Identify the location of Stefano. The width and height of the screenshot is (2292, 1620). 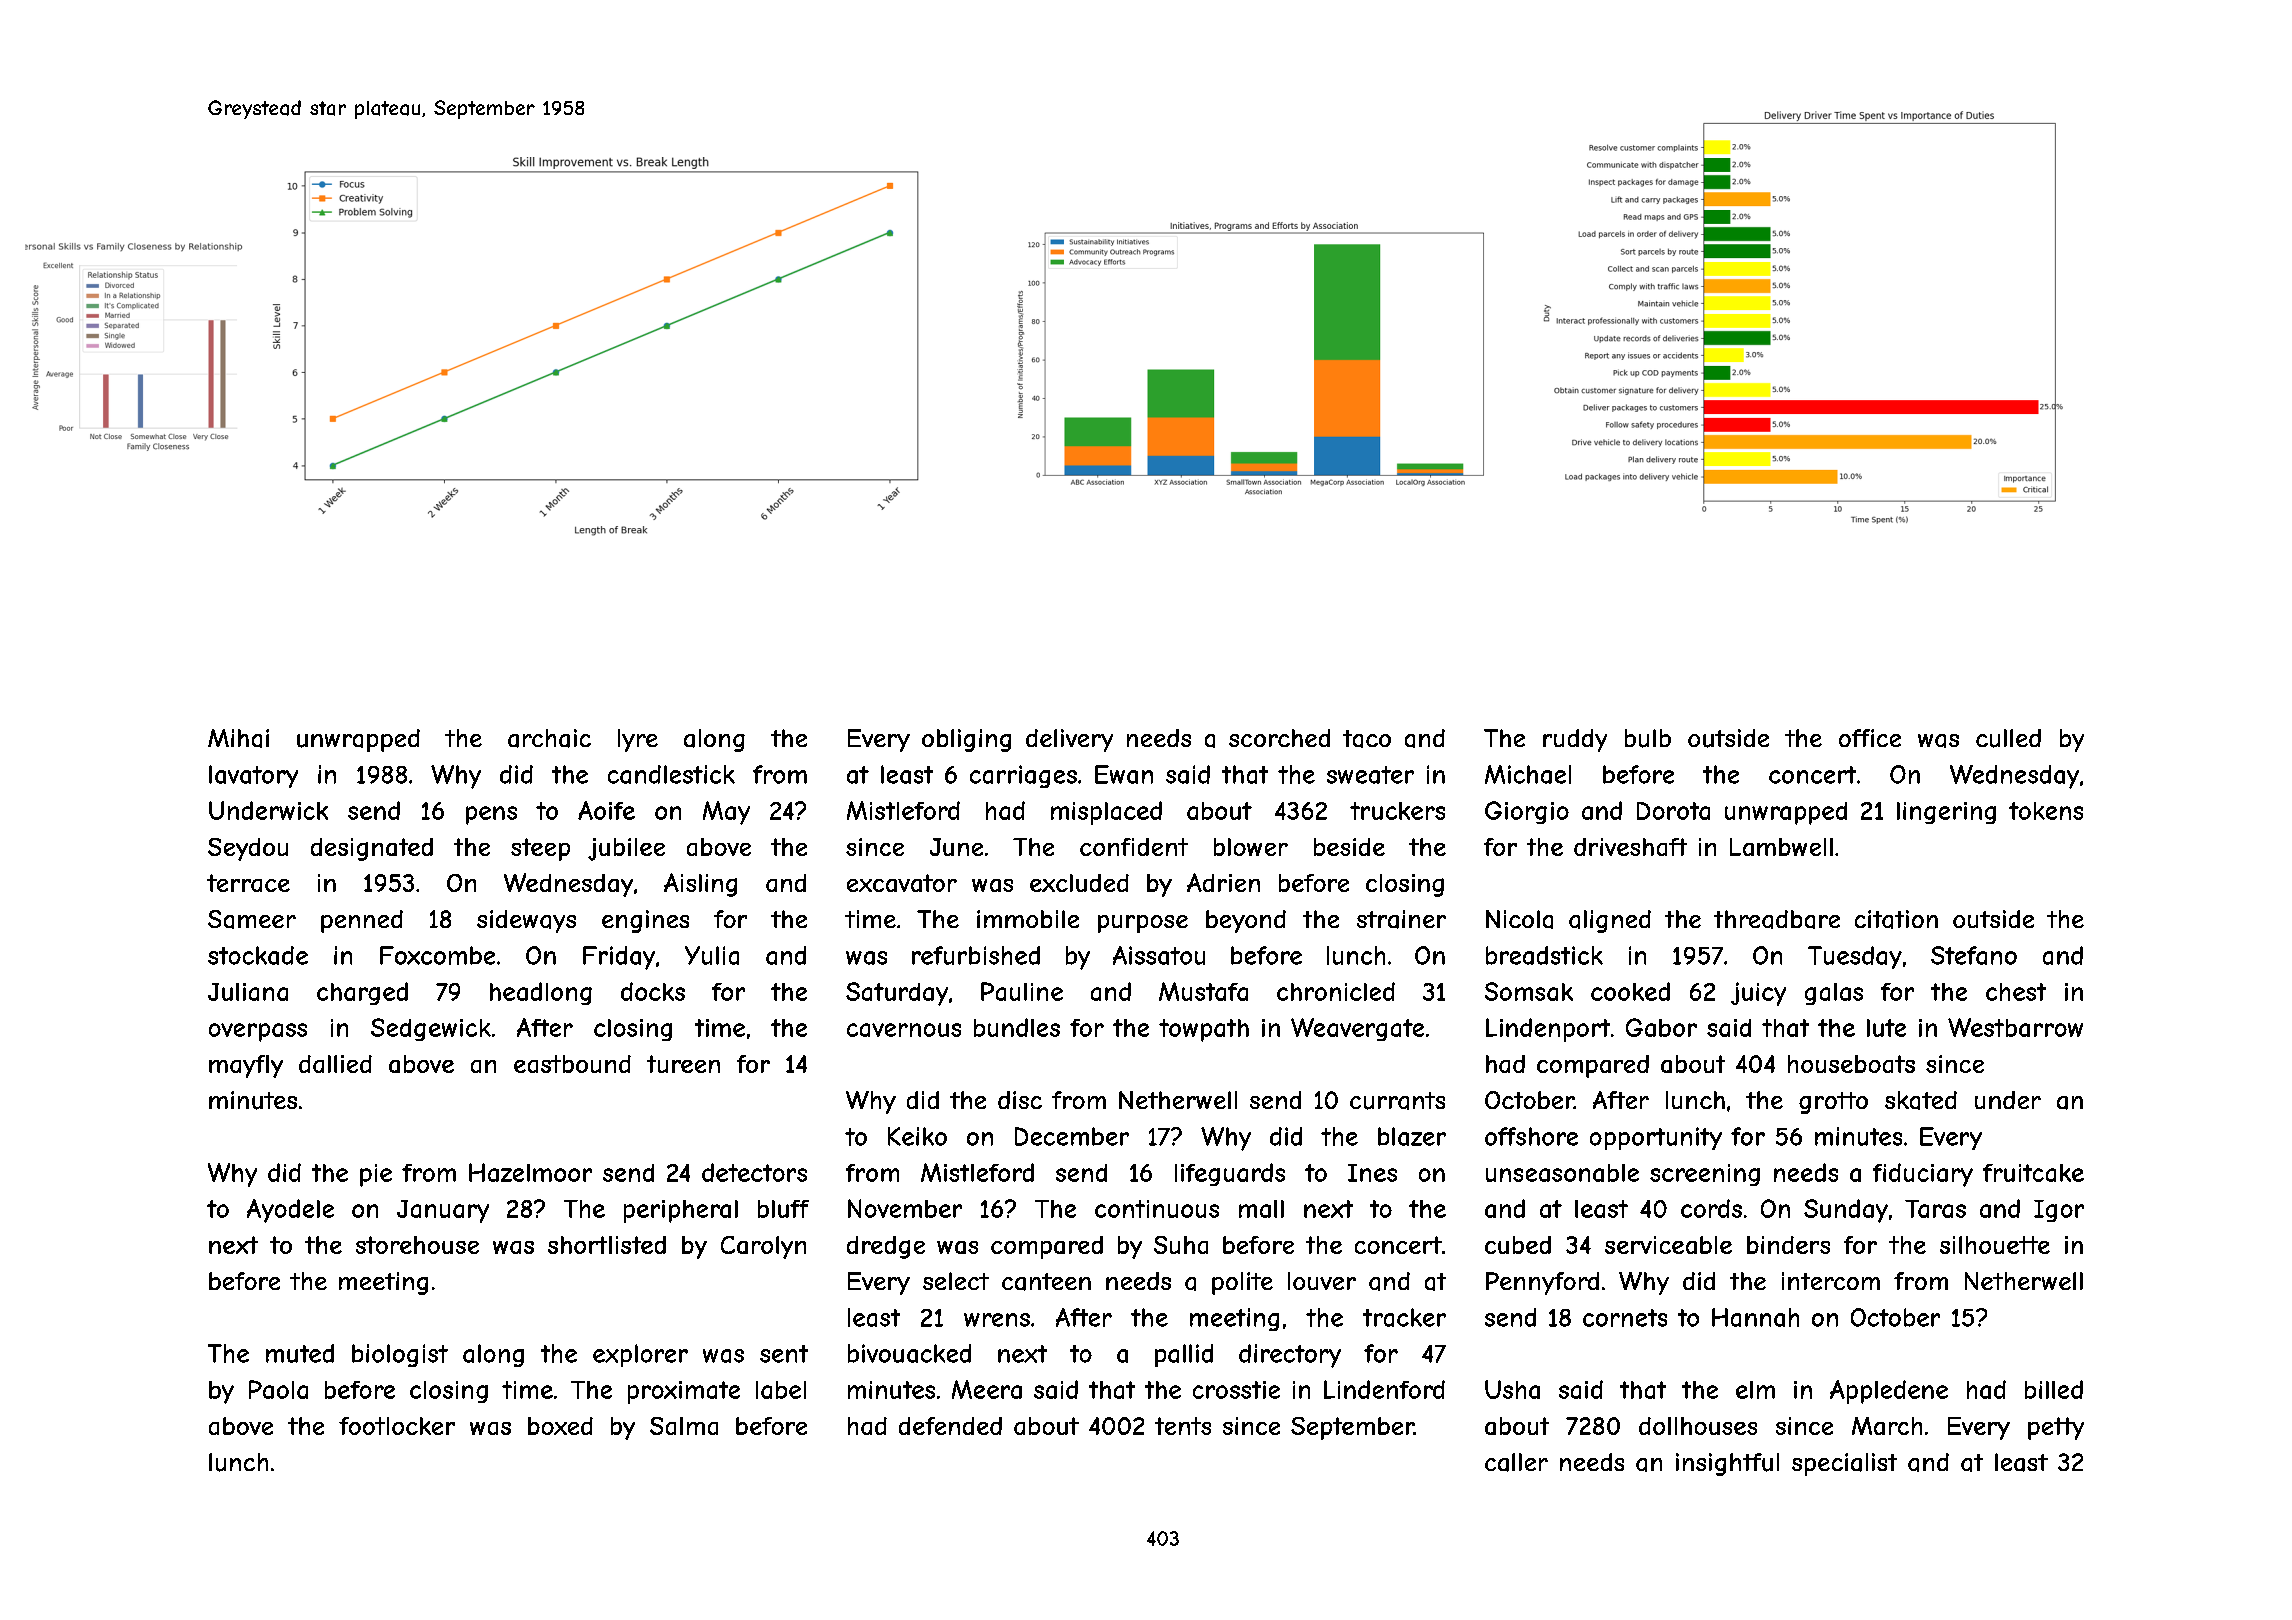
(1974, 955).
